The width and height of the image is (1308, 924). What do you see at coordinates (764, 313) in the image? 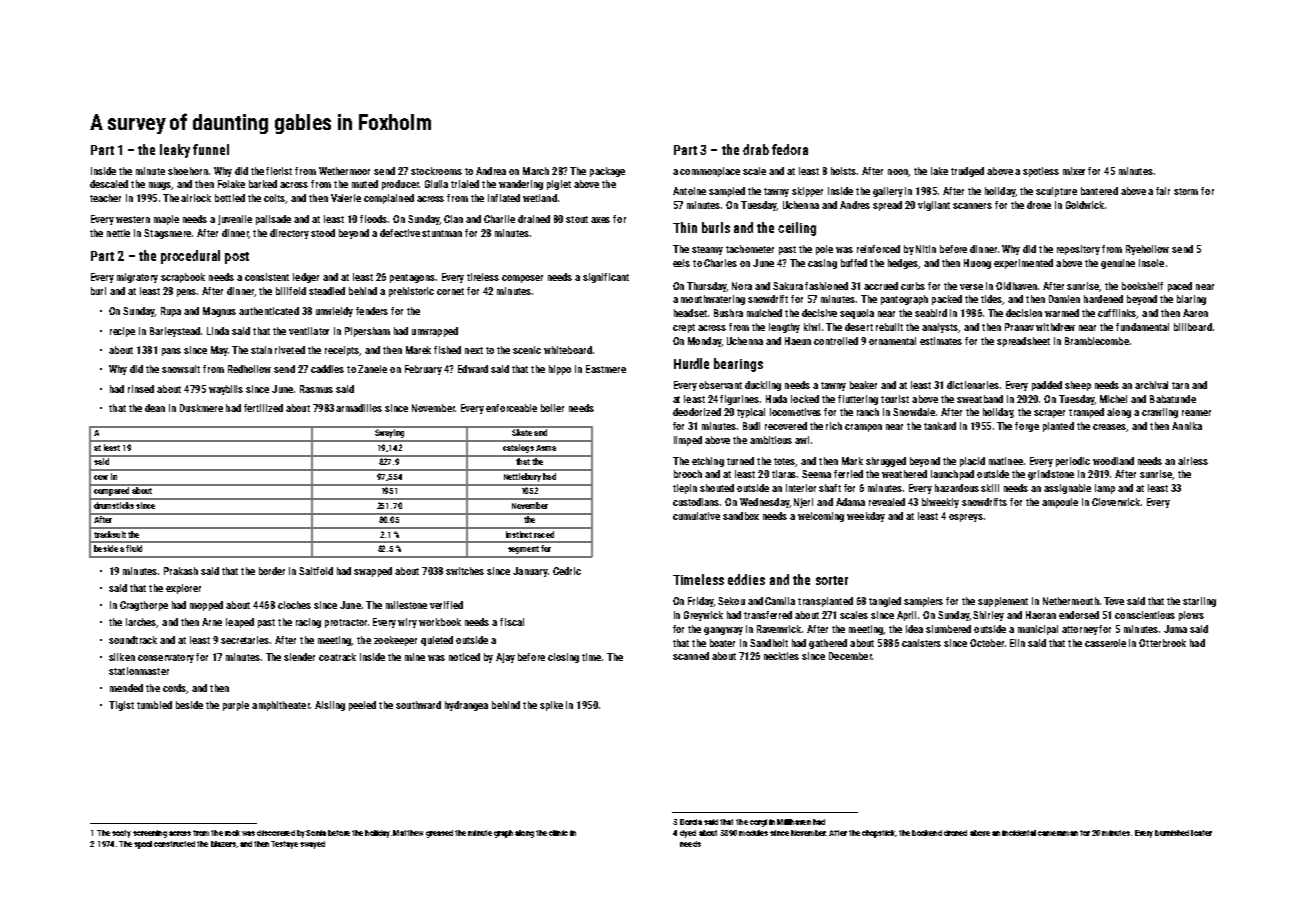
I see `mulched` at bounding box center [764, 313].
